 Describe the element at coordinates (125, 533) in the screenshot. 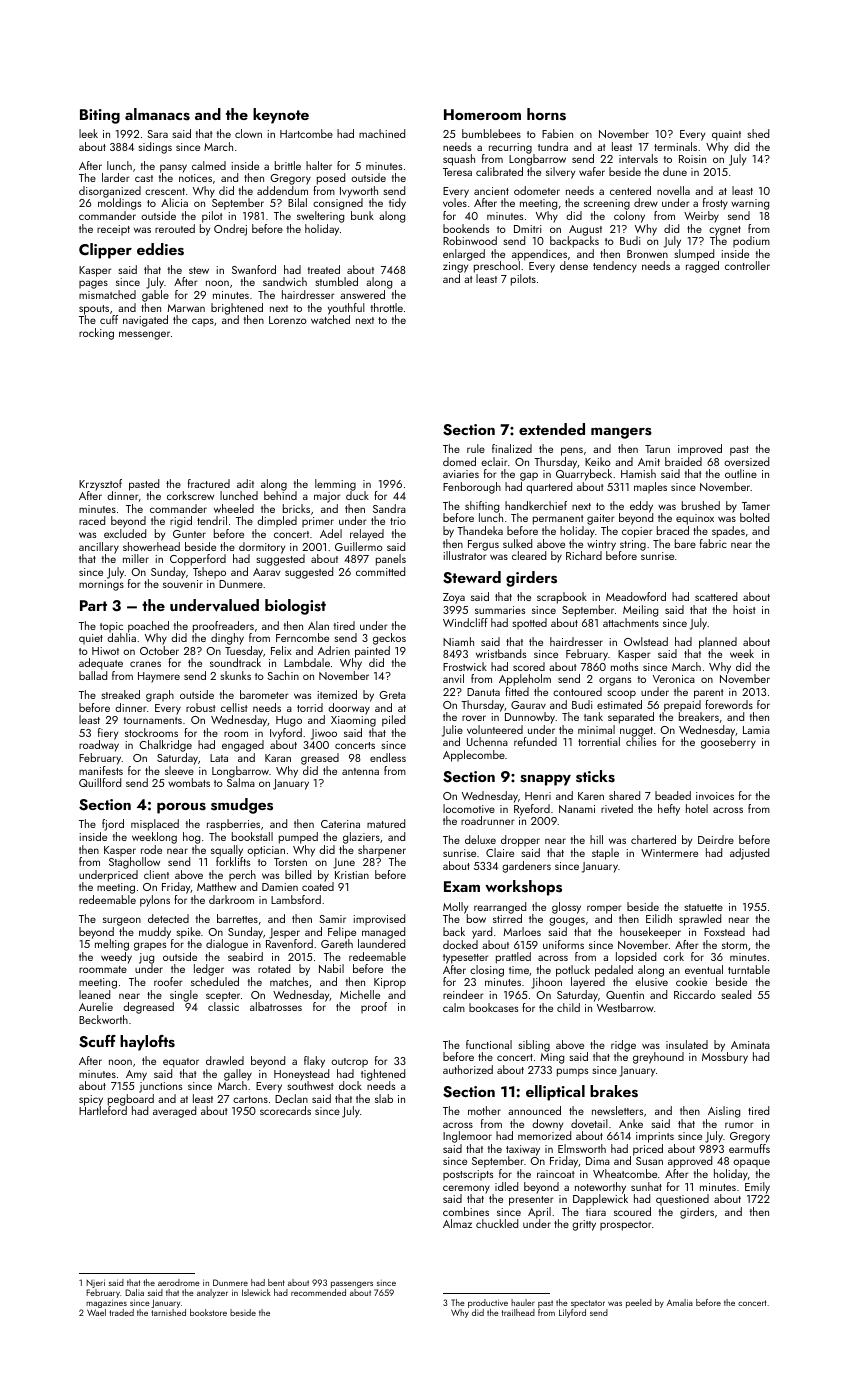

I see `excluded` at that location.
